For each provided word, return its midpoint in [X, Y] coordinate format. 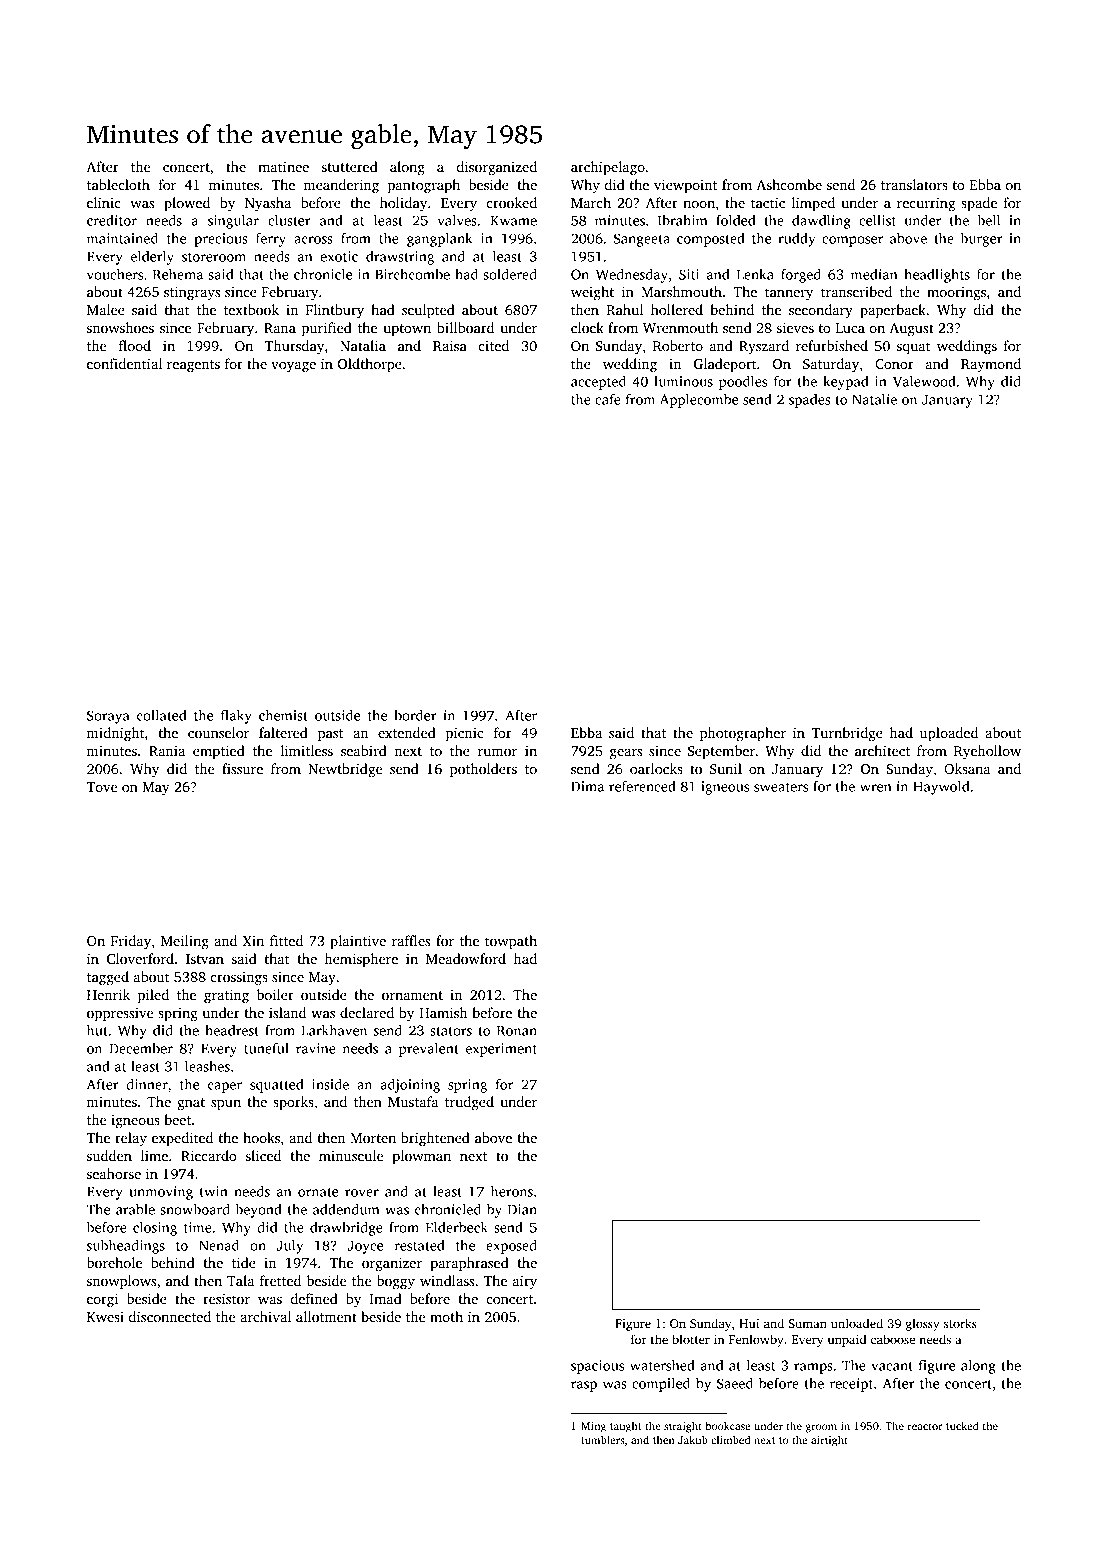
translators [914, 184]
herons [512, 1191]
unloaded [857, 1323]
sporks [293, 1103]
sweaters [781, 787]
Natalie [874, 399]
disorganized [497, 168]
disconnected [170, 1316]
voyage [293, 367]
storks [960, 1323]
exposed [511, 1247]
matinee [283, 166]
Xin [253, 941]
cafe [608, 399]
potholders [483, 770]
